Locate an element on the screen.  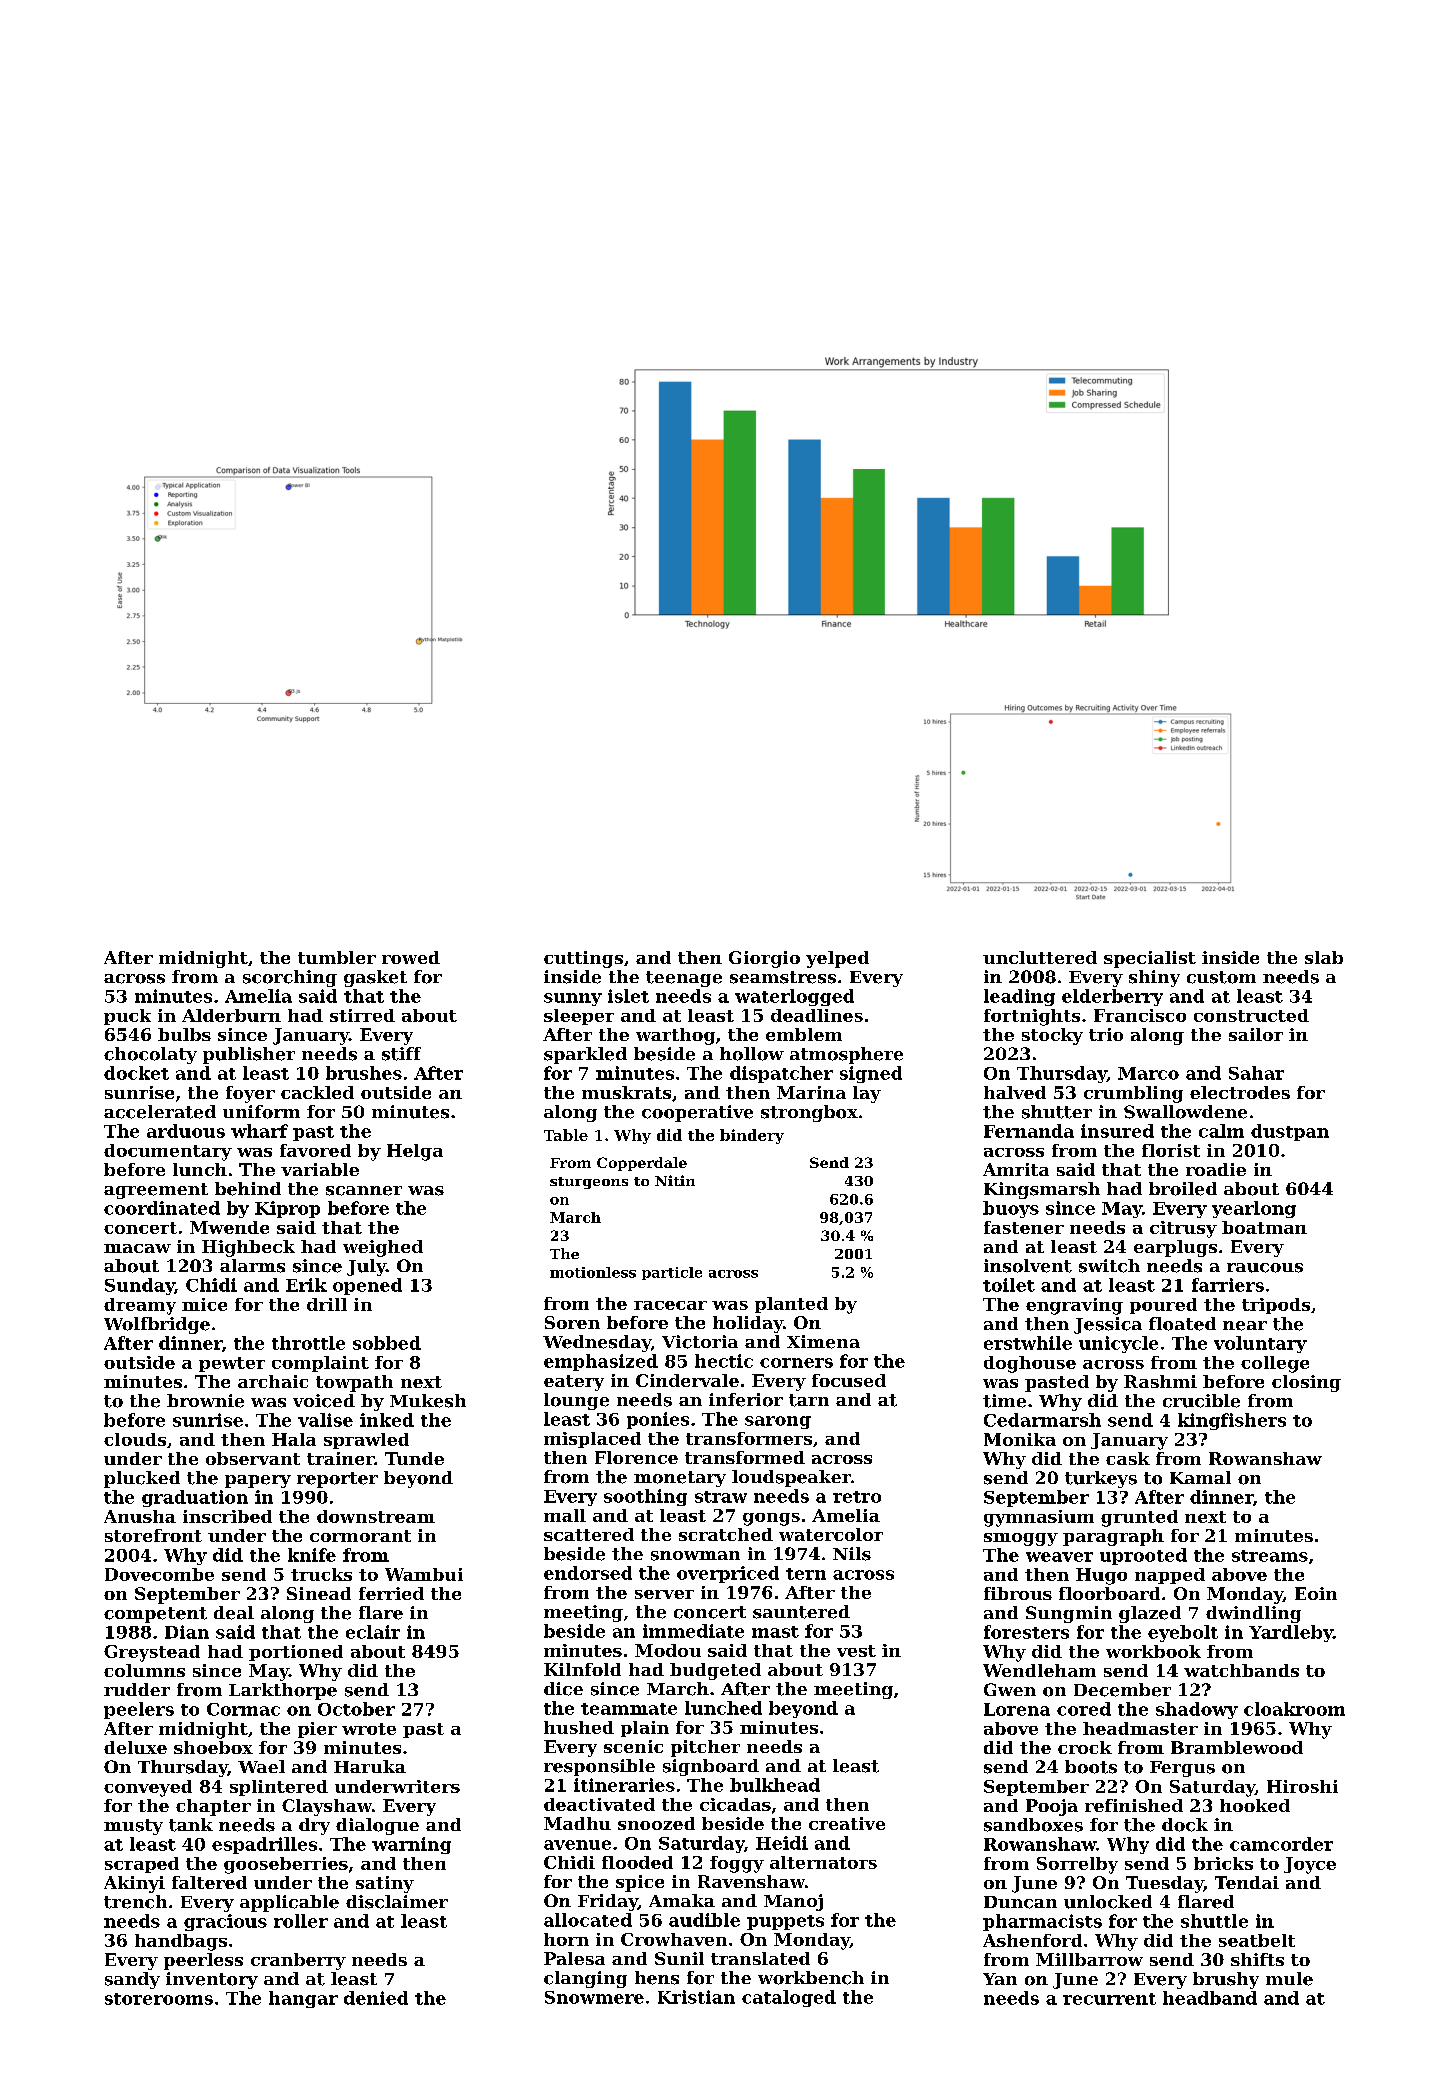
closing is located at coordinates (1306, 1383).
